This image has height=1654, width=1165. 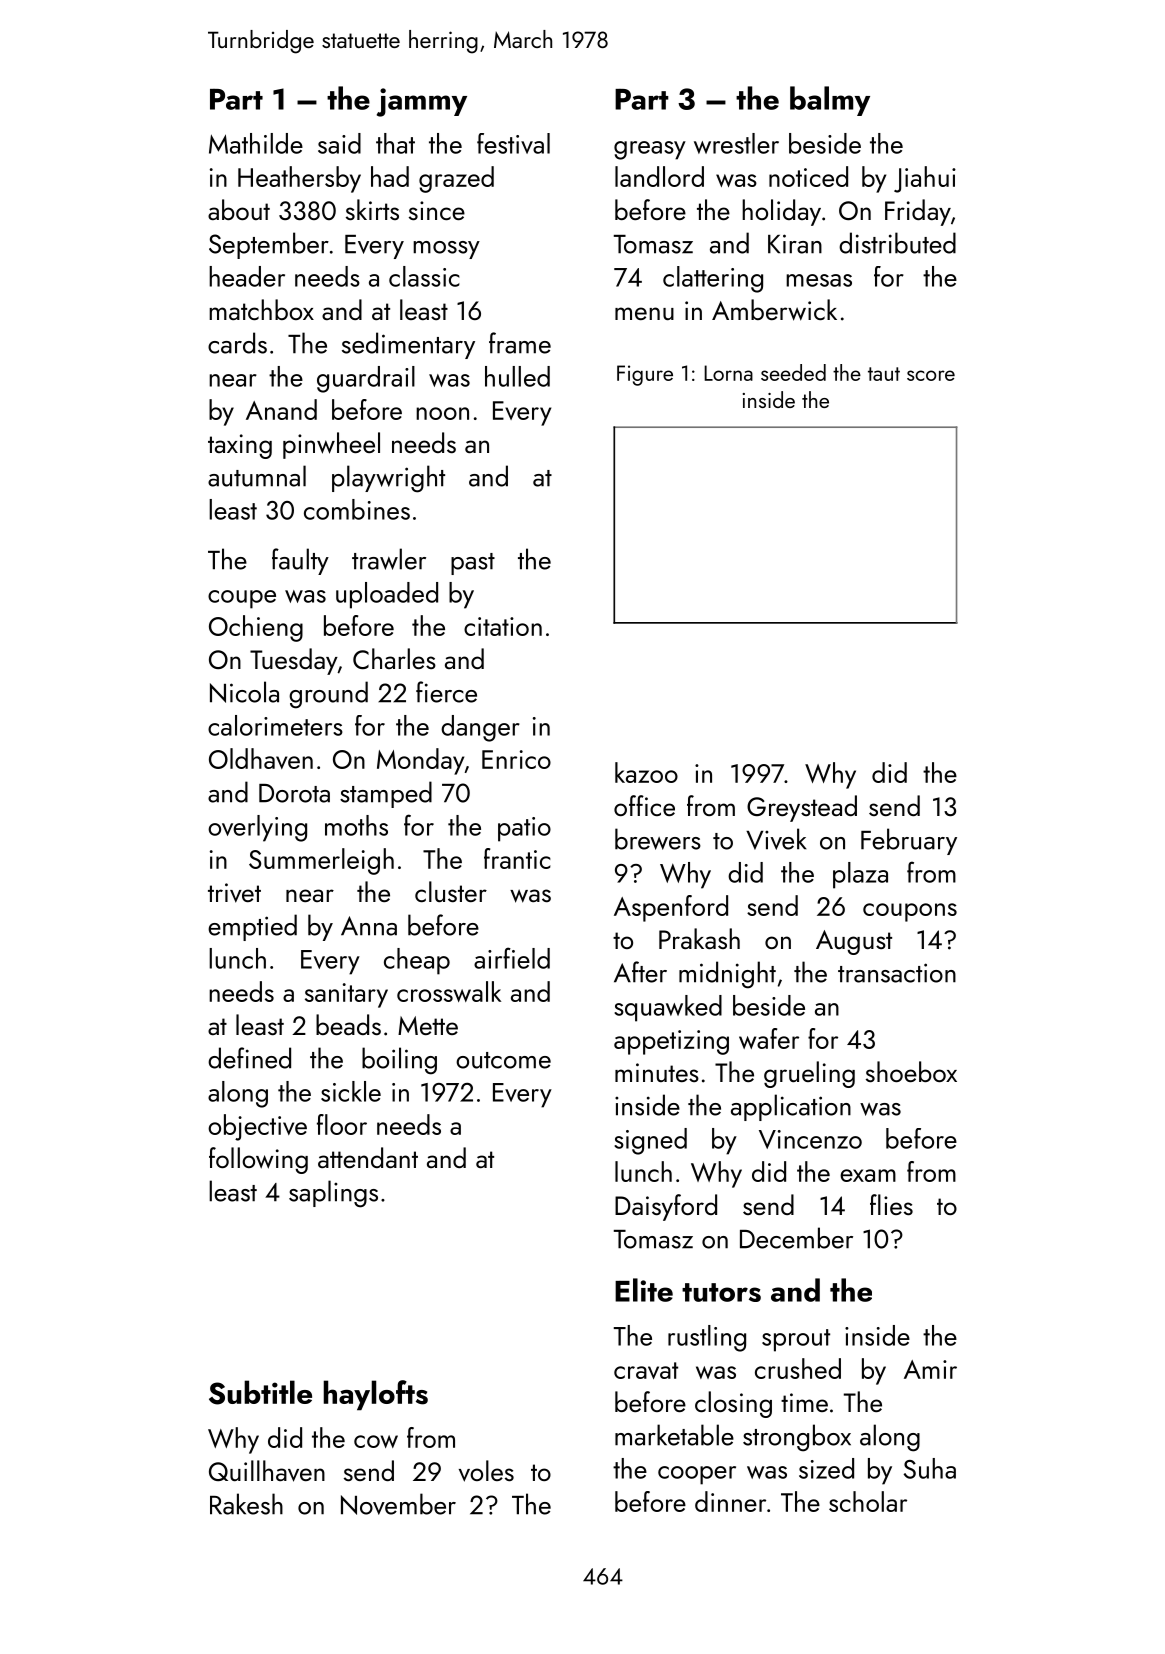 What do you see at coordinates (294, 661) in the image?
I see `Tuesday` at bounding box center [294, 661].
